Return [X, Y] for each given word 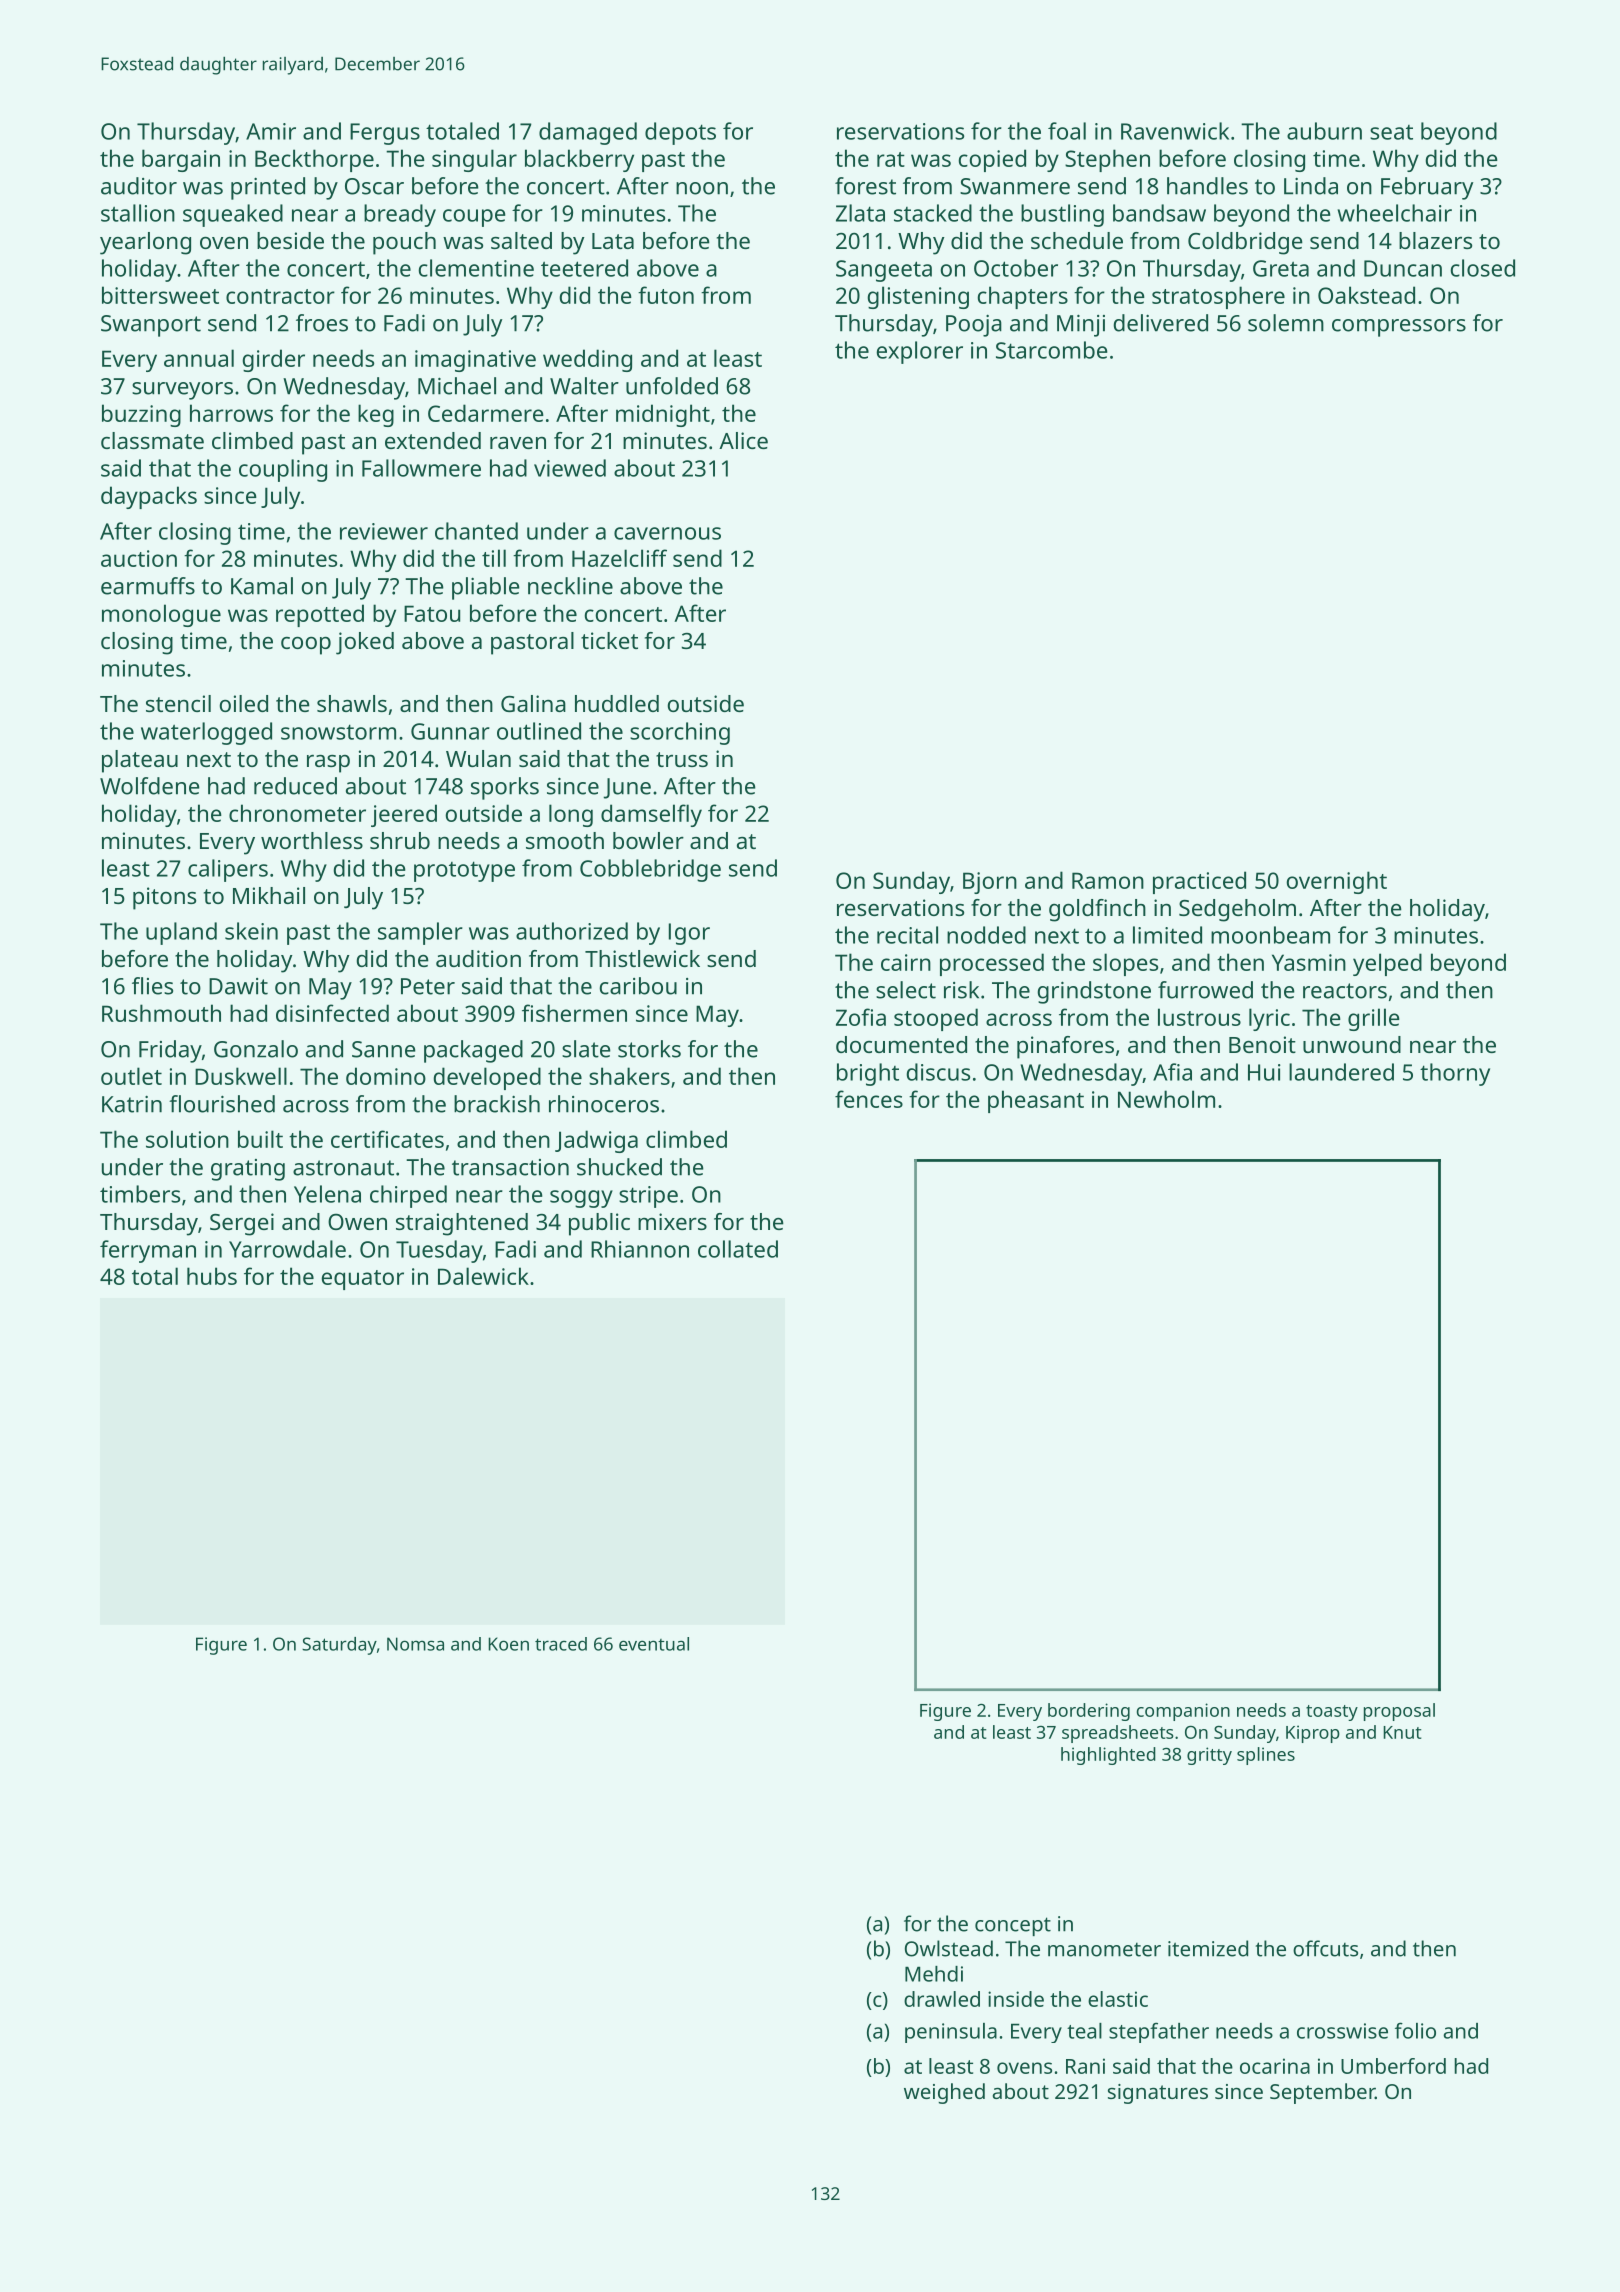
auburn [1324, 131]
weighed [944, 2093]
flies [152, 986]
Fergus [385, 134]
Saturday [339, 1646]
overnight [1337, 882]
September [1322, 2093]
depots [680, 133]
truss [682, 759]
